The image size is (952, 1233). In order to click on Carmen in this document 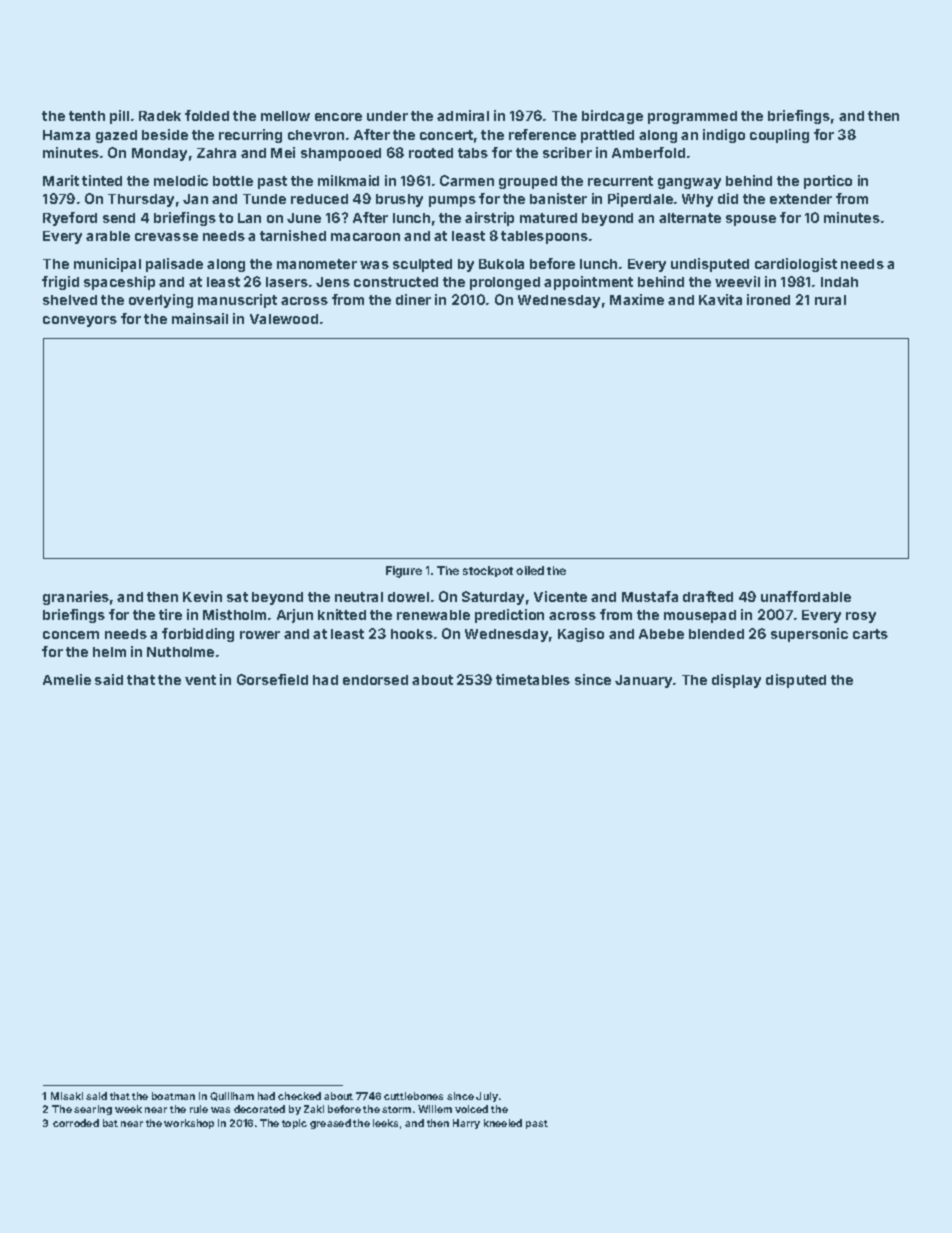, I will do `click(467, 180)`.
